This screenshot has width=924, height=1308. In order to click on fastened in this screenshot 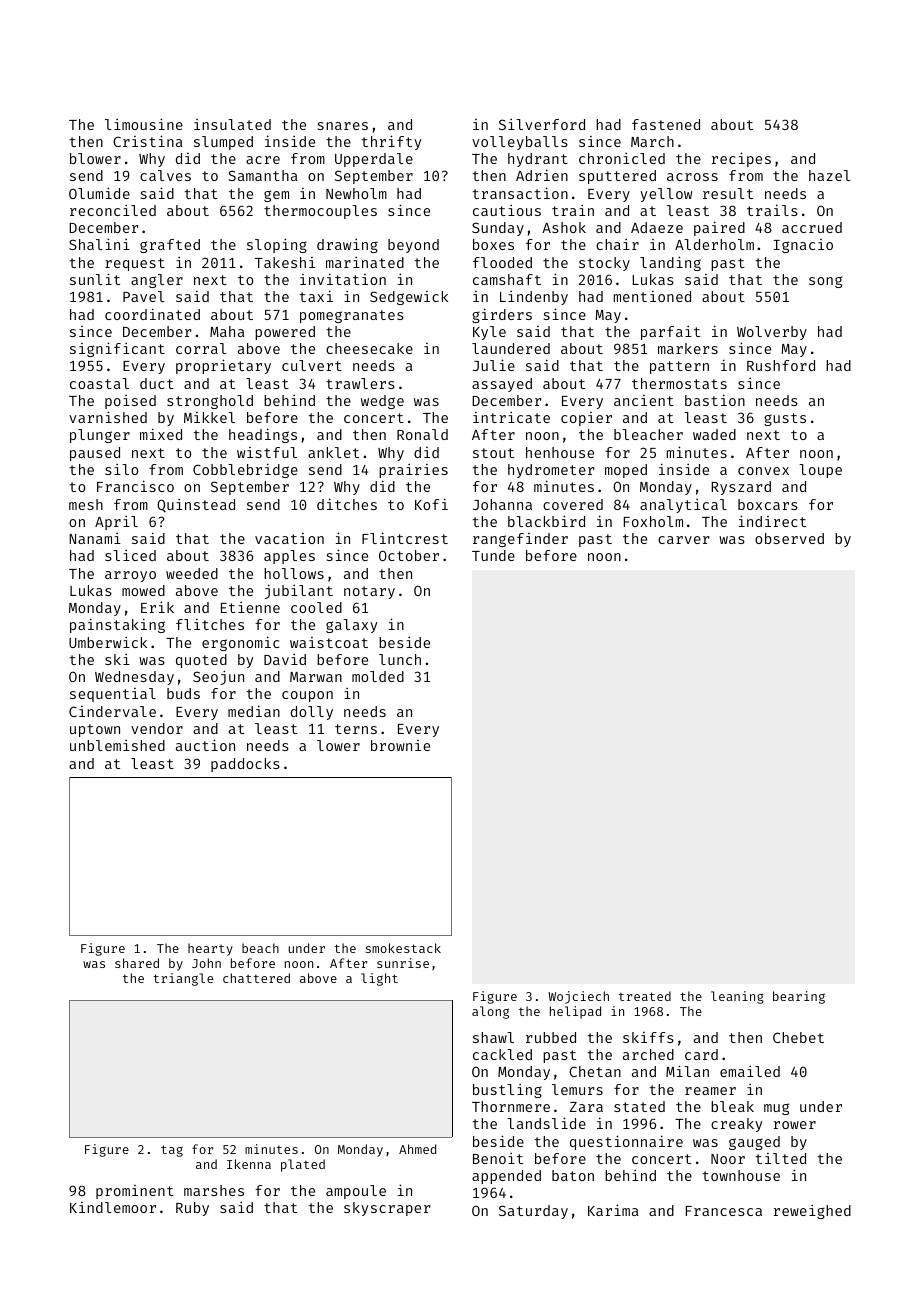, I will do `click(666, 124)`.
